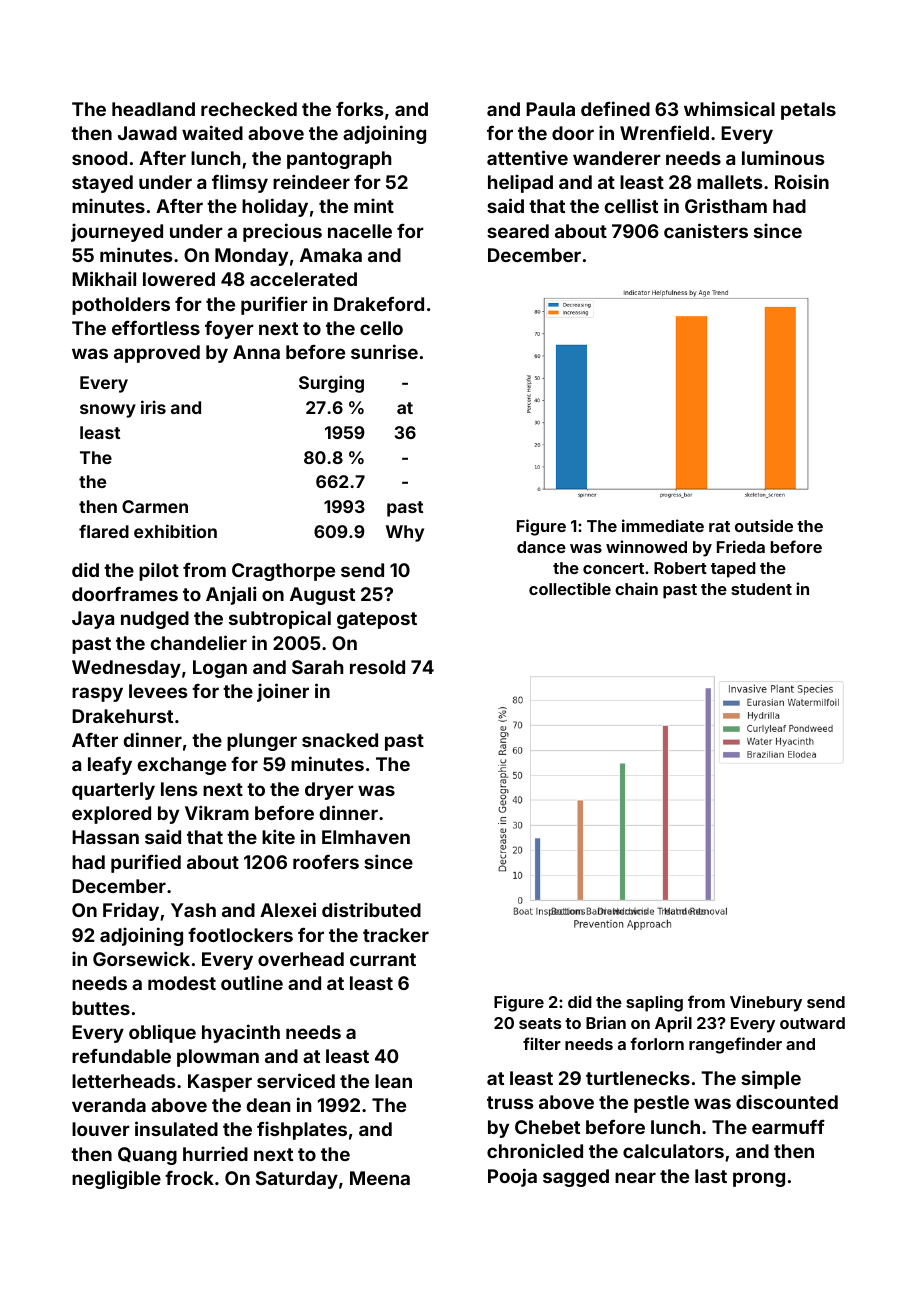 The width and height of the screenshot is (924, 1311). I want to click on Vinebury, so click(766, 1003).
